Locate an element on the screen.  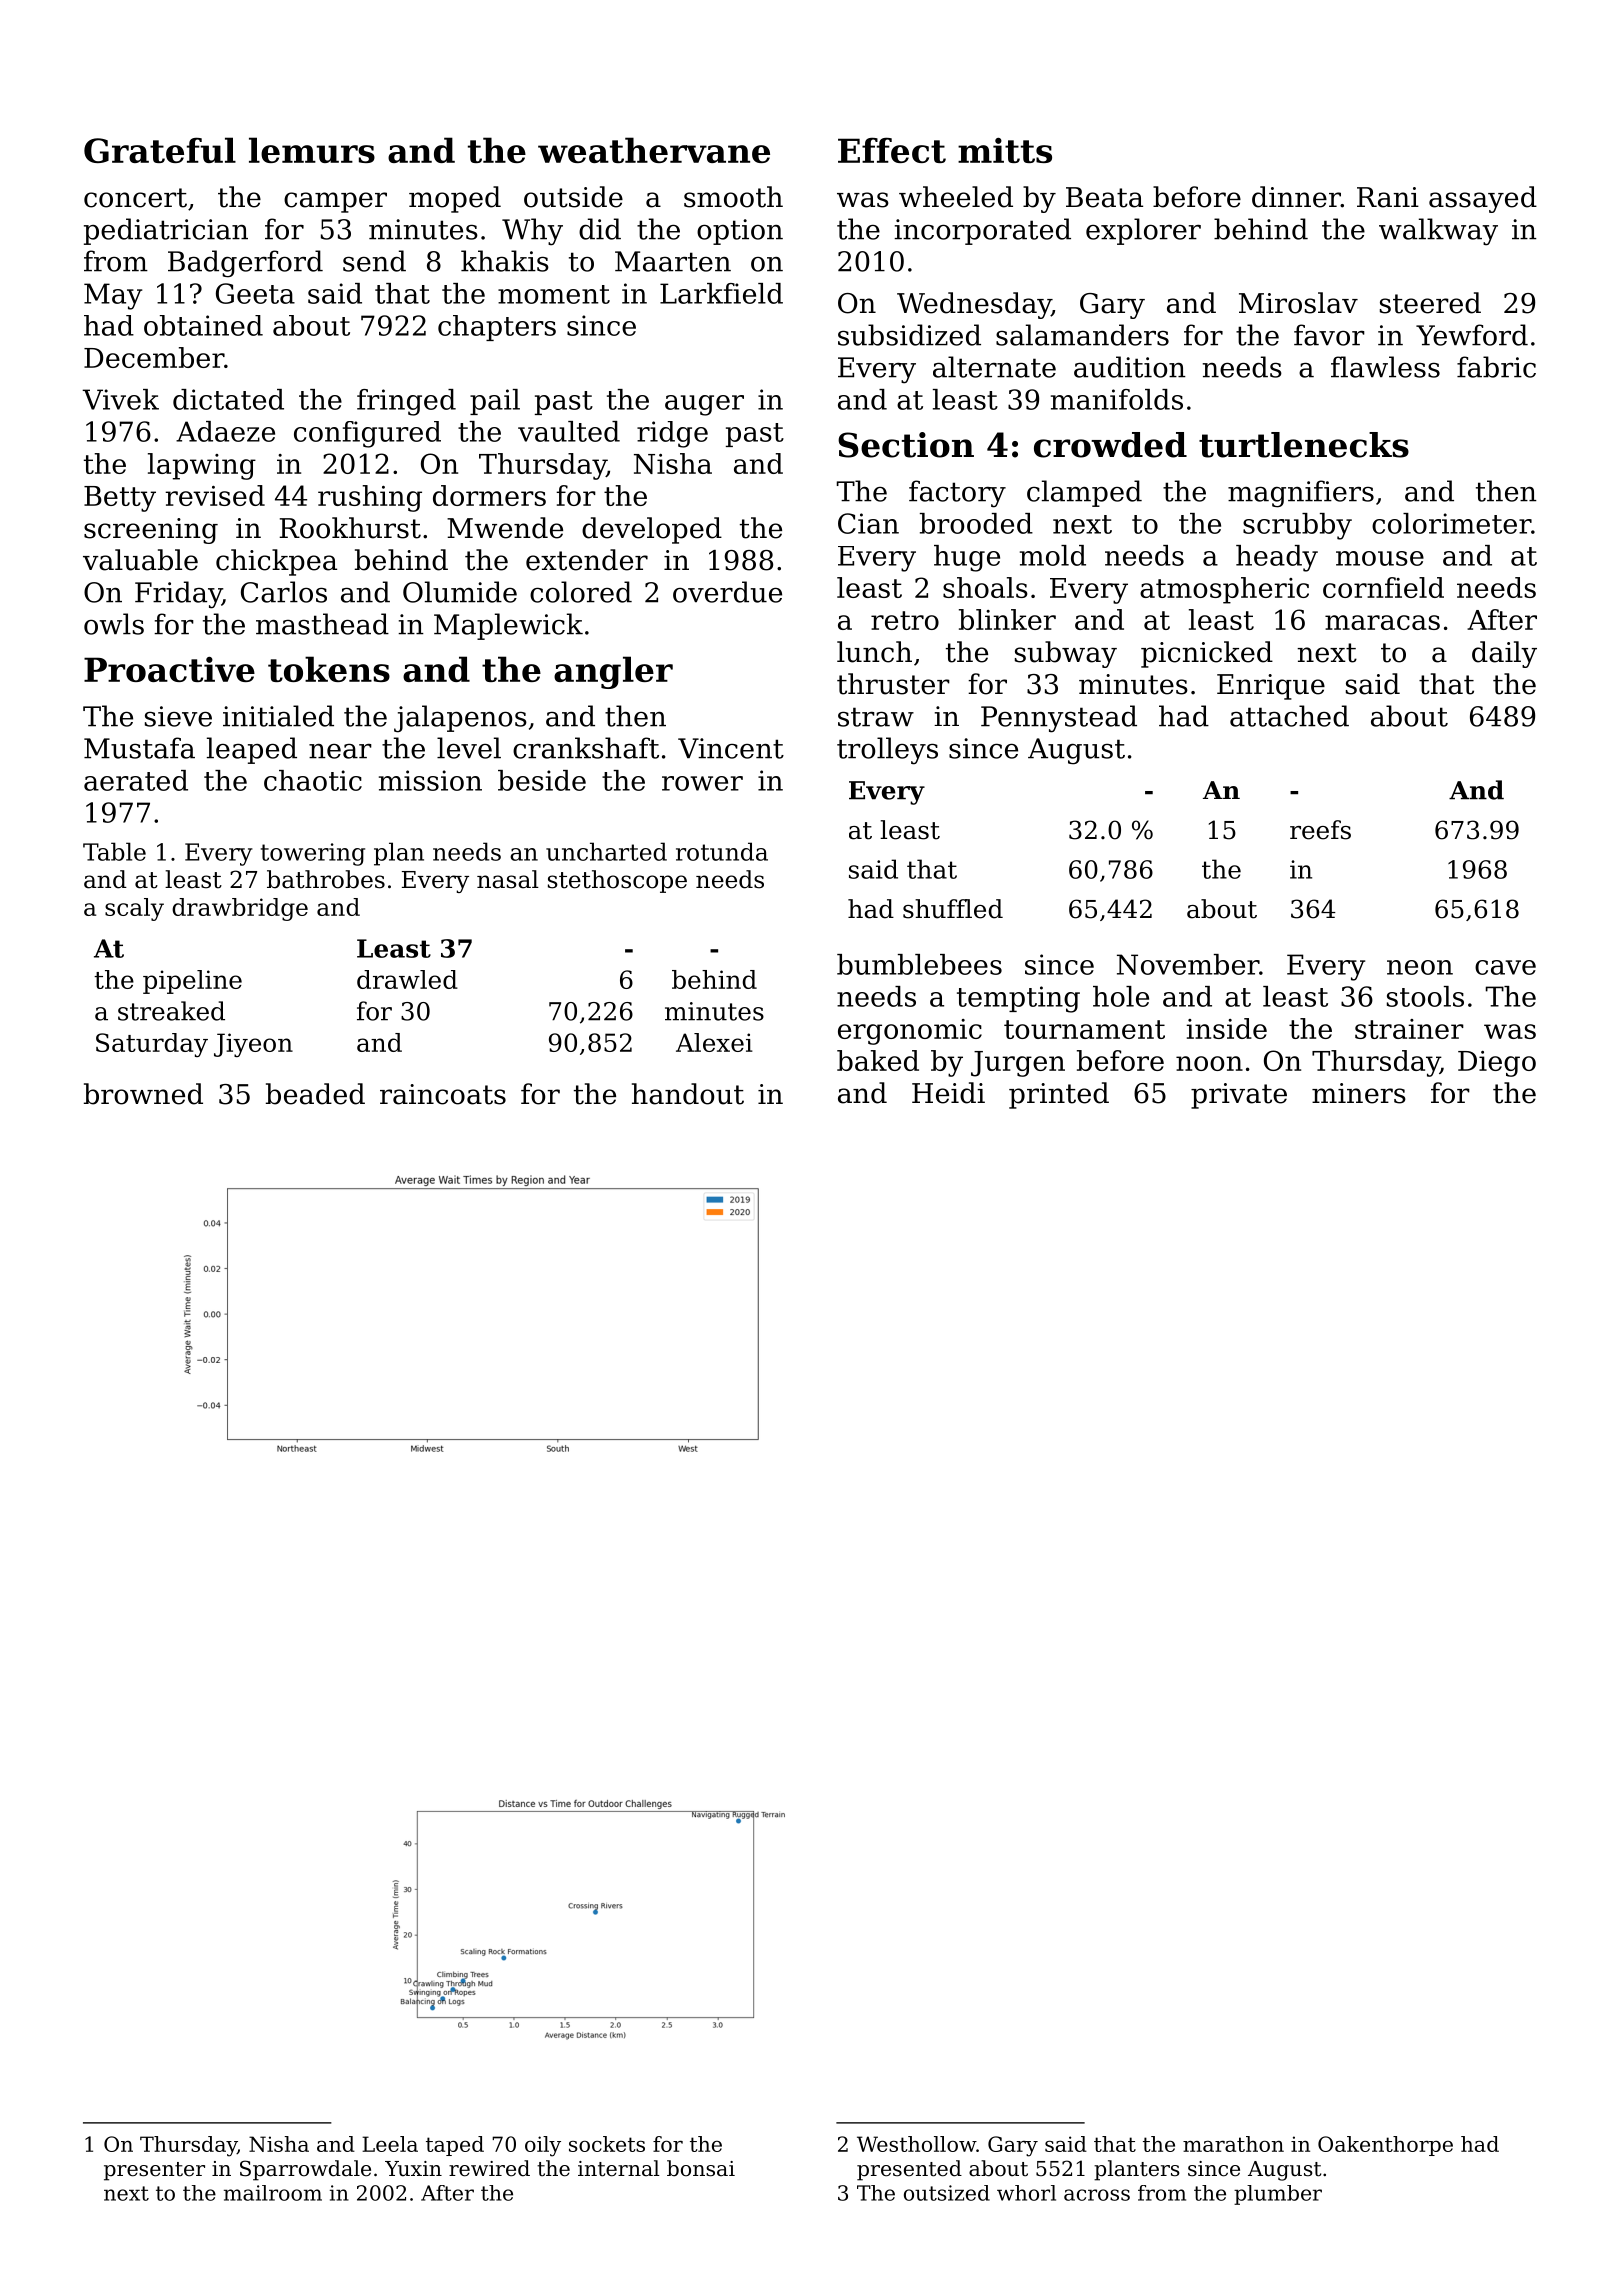
outsized is located at coordinates (947, 2193).
